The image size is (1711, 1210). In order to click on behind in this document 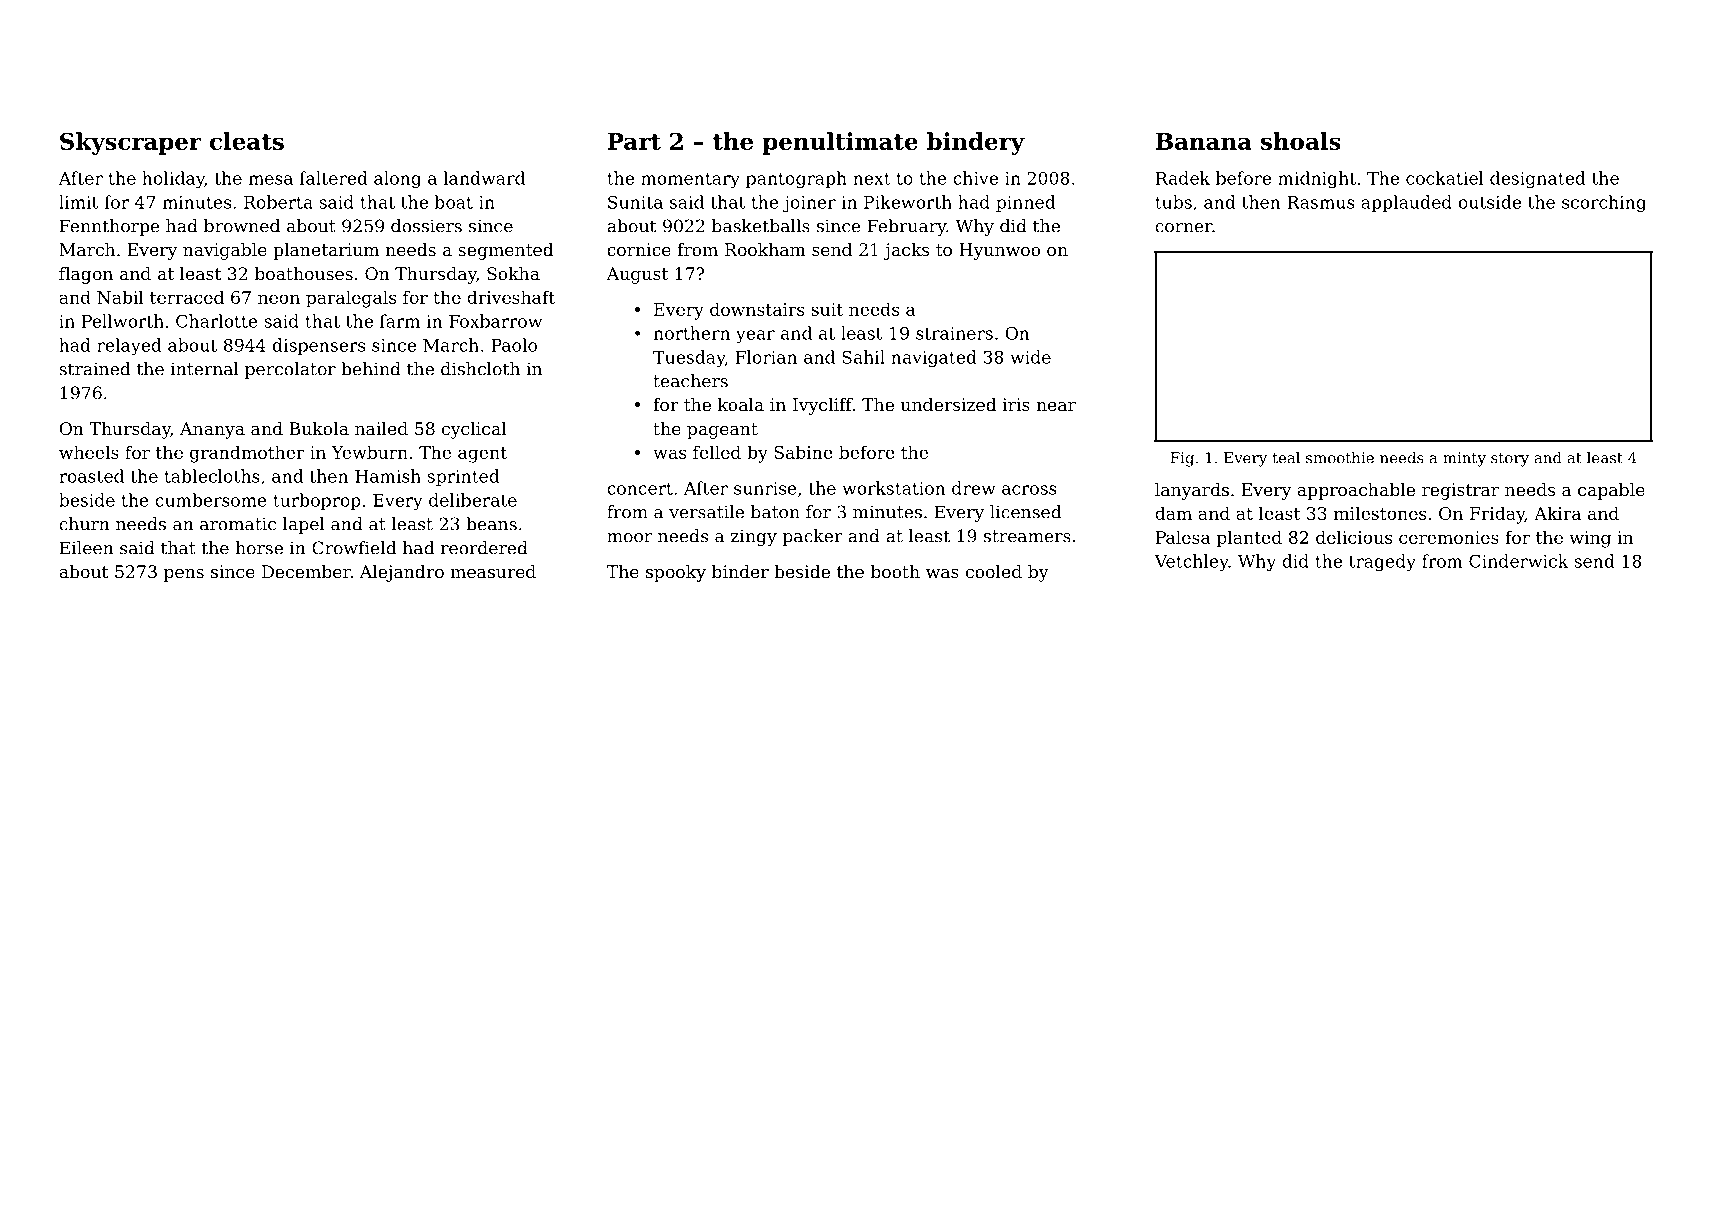, I will do `click(371, 369)`.
